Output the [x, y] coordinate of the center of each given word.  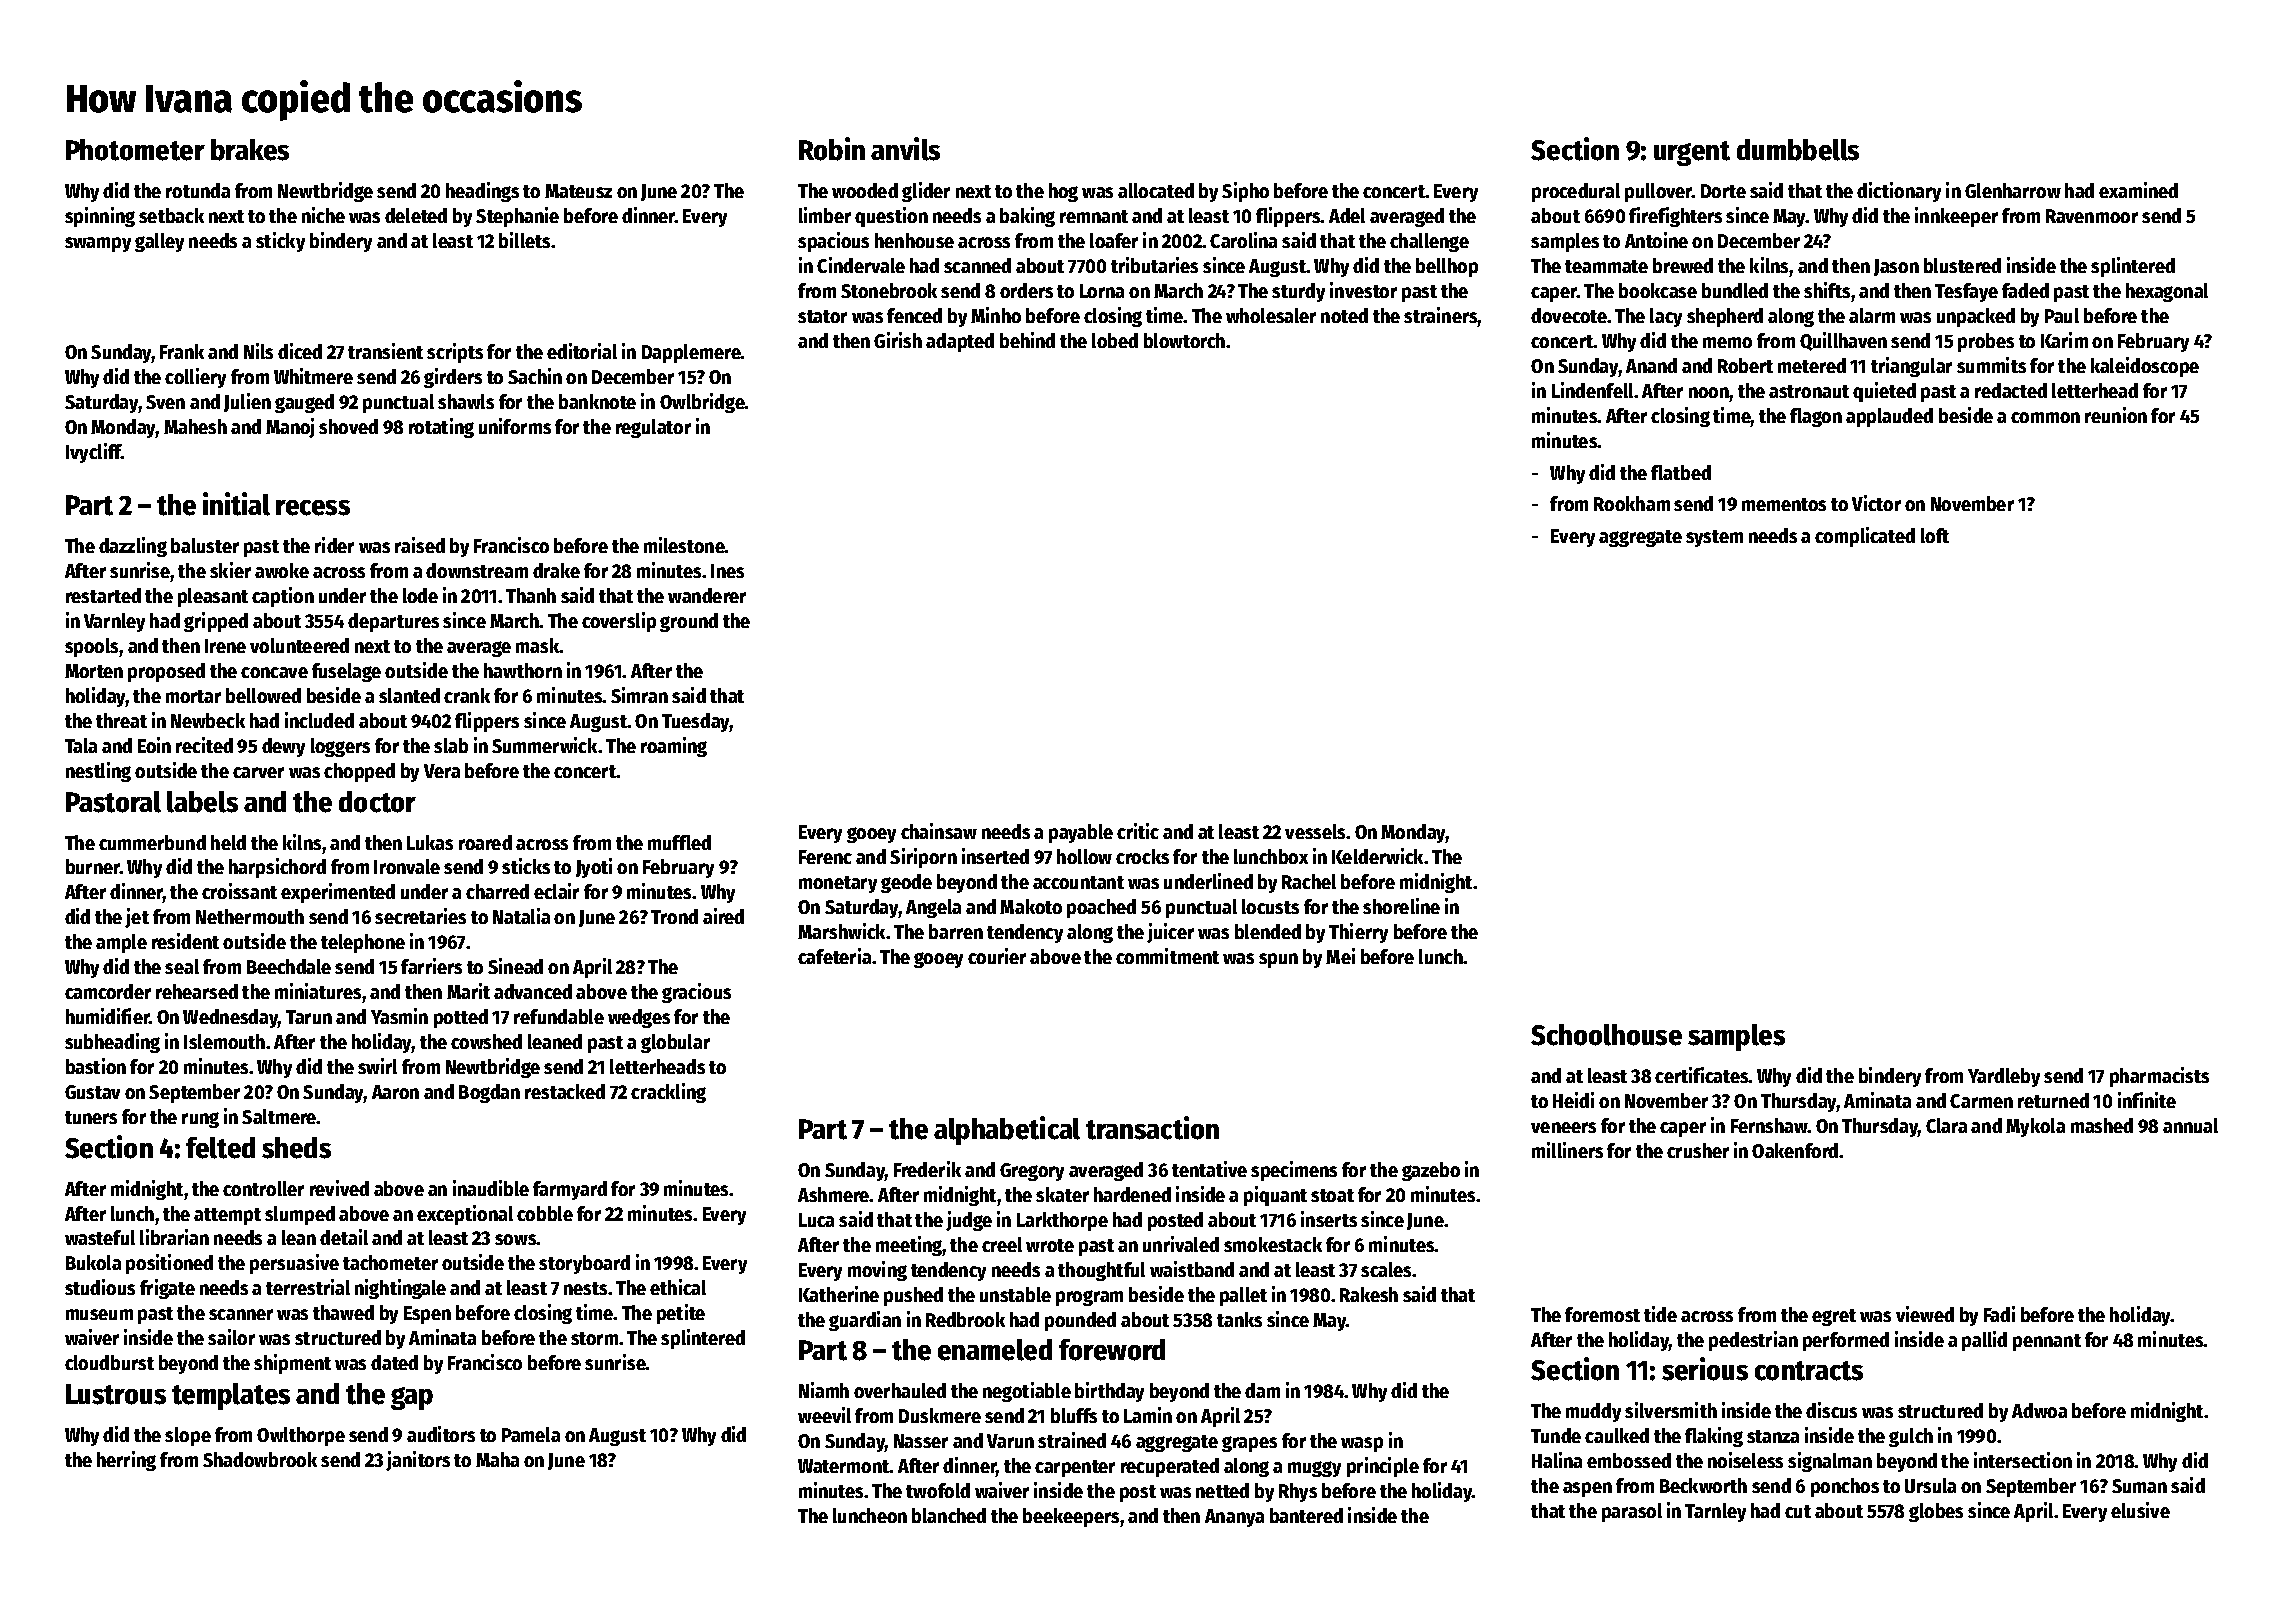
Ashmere [834, 1194]
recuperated [1170, 1467]
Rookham [1632, 503]
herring [126, 1461]
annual [2190, 1125]
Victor [1876, 503]
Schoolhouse [1606, 1035]
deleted [416, 215]
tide [1660, 1314]
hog [1063, 192]
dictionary [1899, 192]
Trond [674, 916]
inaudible [491, 1188]
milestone [684, 545]
